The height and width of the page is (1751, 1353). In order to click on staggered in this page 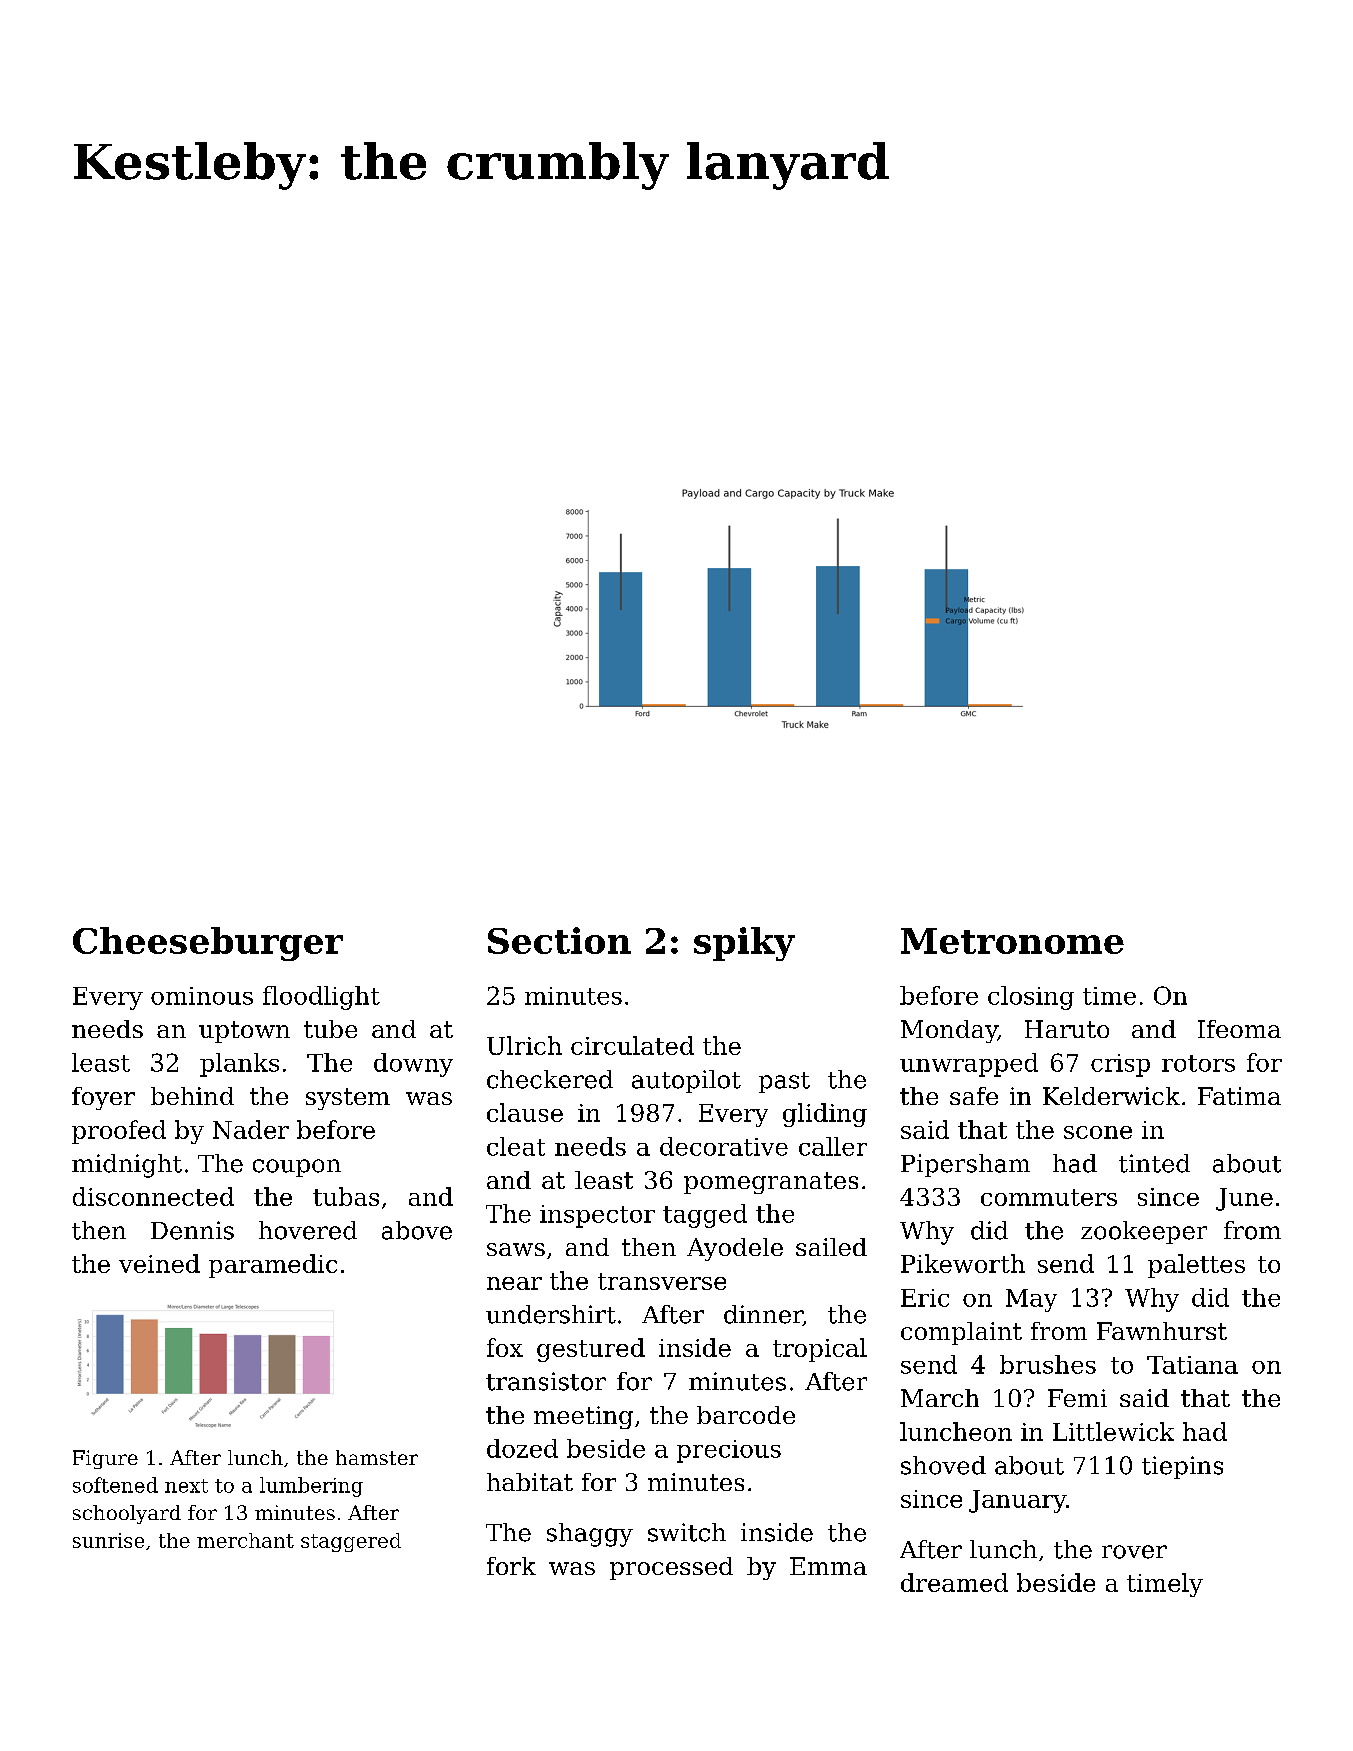, I will do `click(351, 1542)`.
